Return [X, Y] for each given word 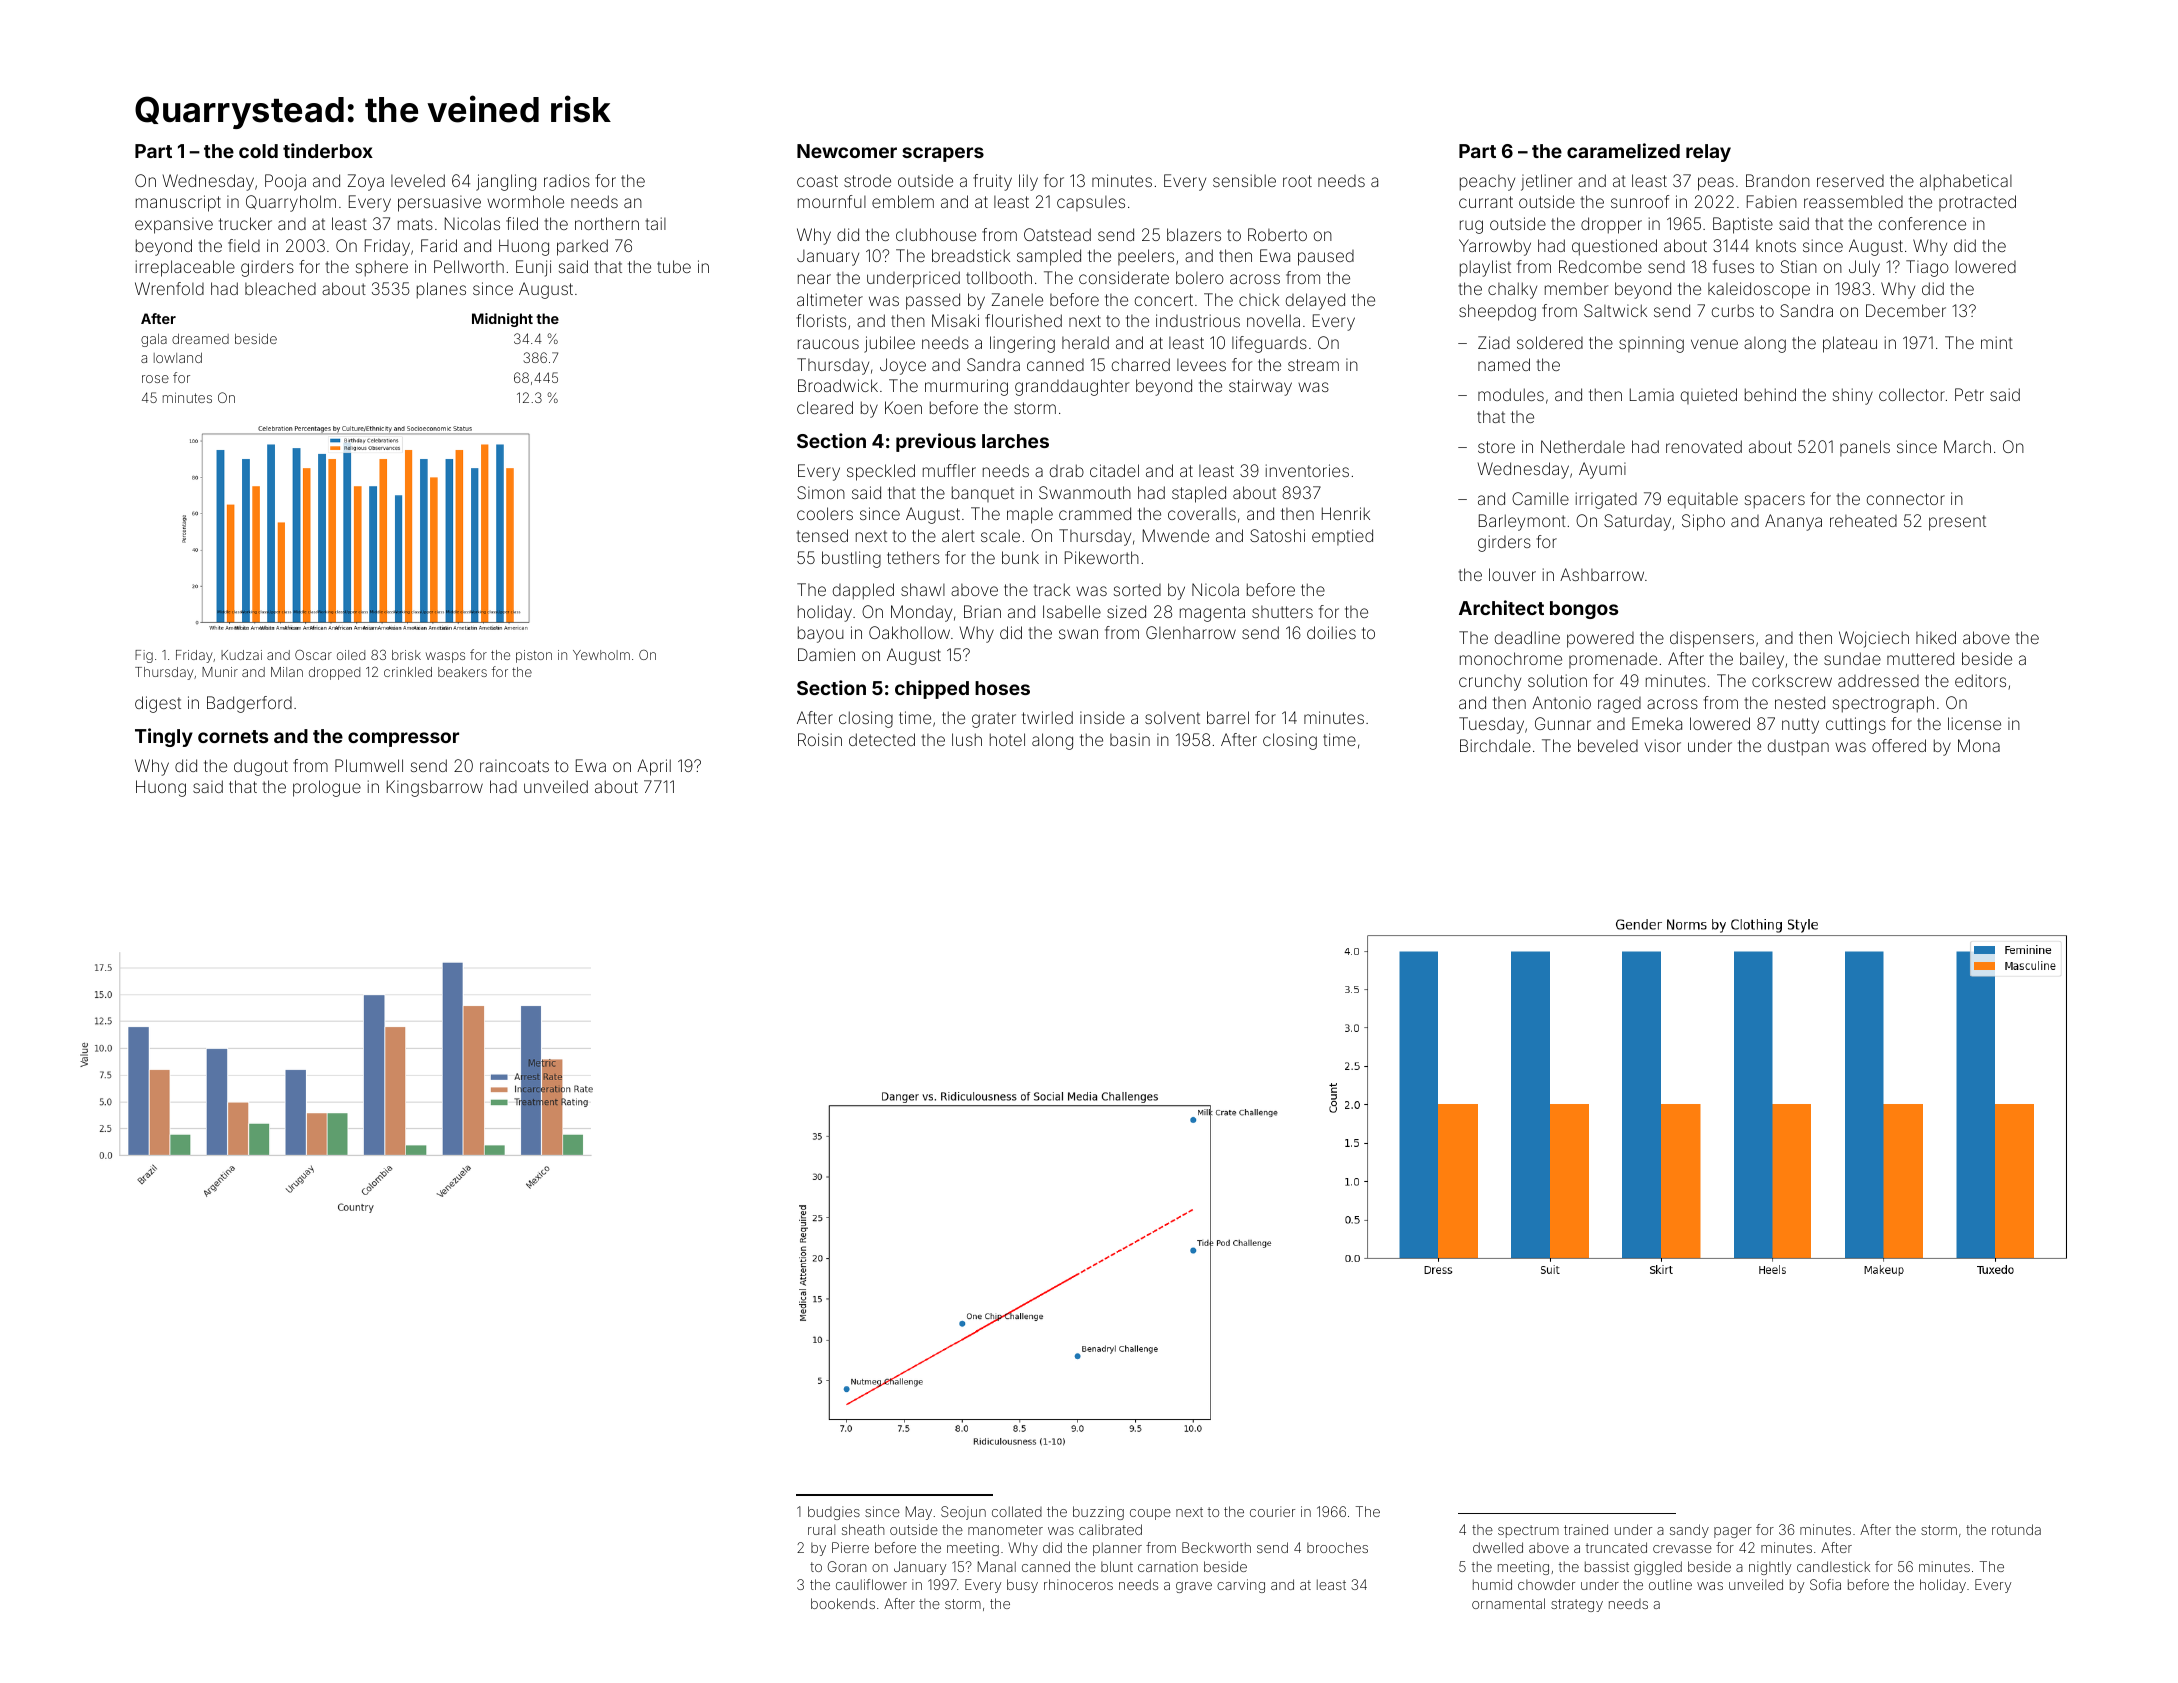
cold [258, 151]
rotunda [2016, 1529]
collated [1017, 1511]
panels [1865, 448]
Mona [1979, 745]
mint [1997, 342]
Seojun [963, 1513]
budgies [834, 1513]
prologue [327, 788]
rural [821, 1529]
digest [158, 704]
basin [1130, 739]
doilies [1331, 632]
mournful [832, 201]
